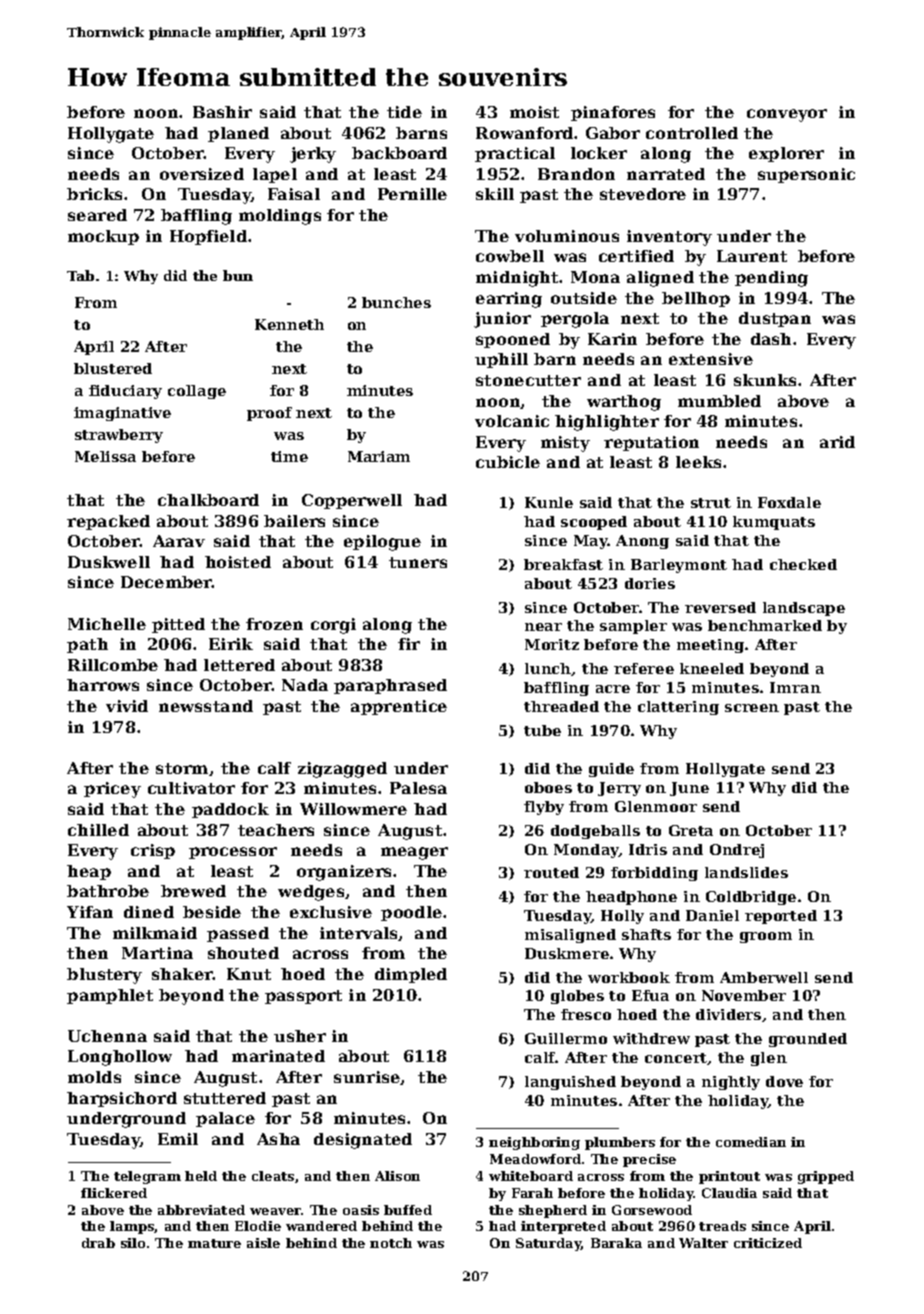 This image has width=924, height=1314. Describe the element at coordinates (711, 503) in the image. I see `strut` at that location.
